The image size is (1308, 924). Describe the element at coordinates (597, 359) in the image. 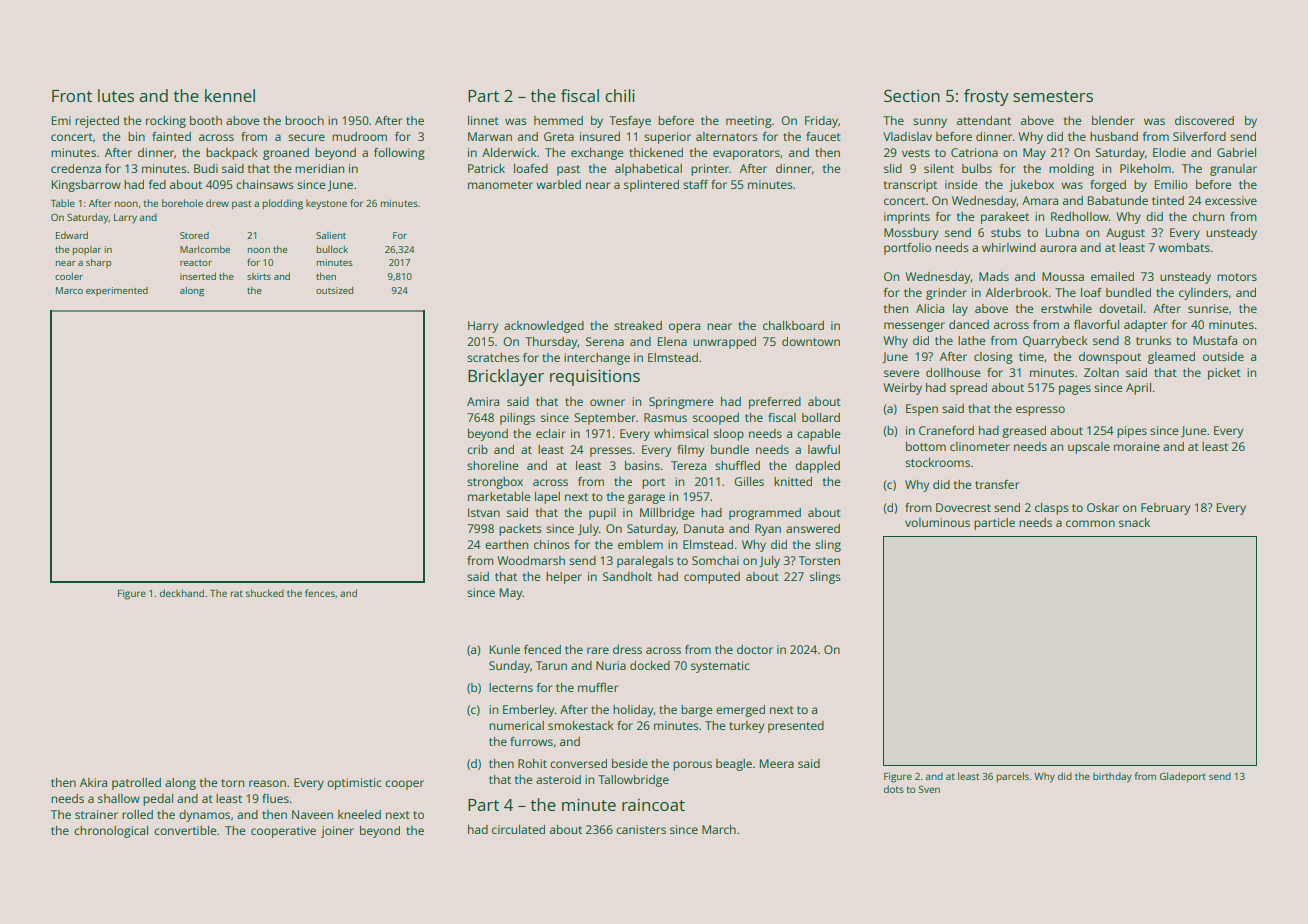

I see `interchange` at that location.
